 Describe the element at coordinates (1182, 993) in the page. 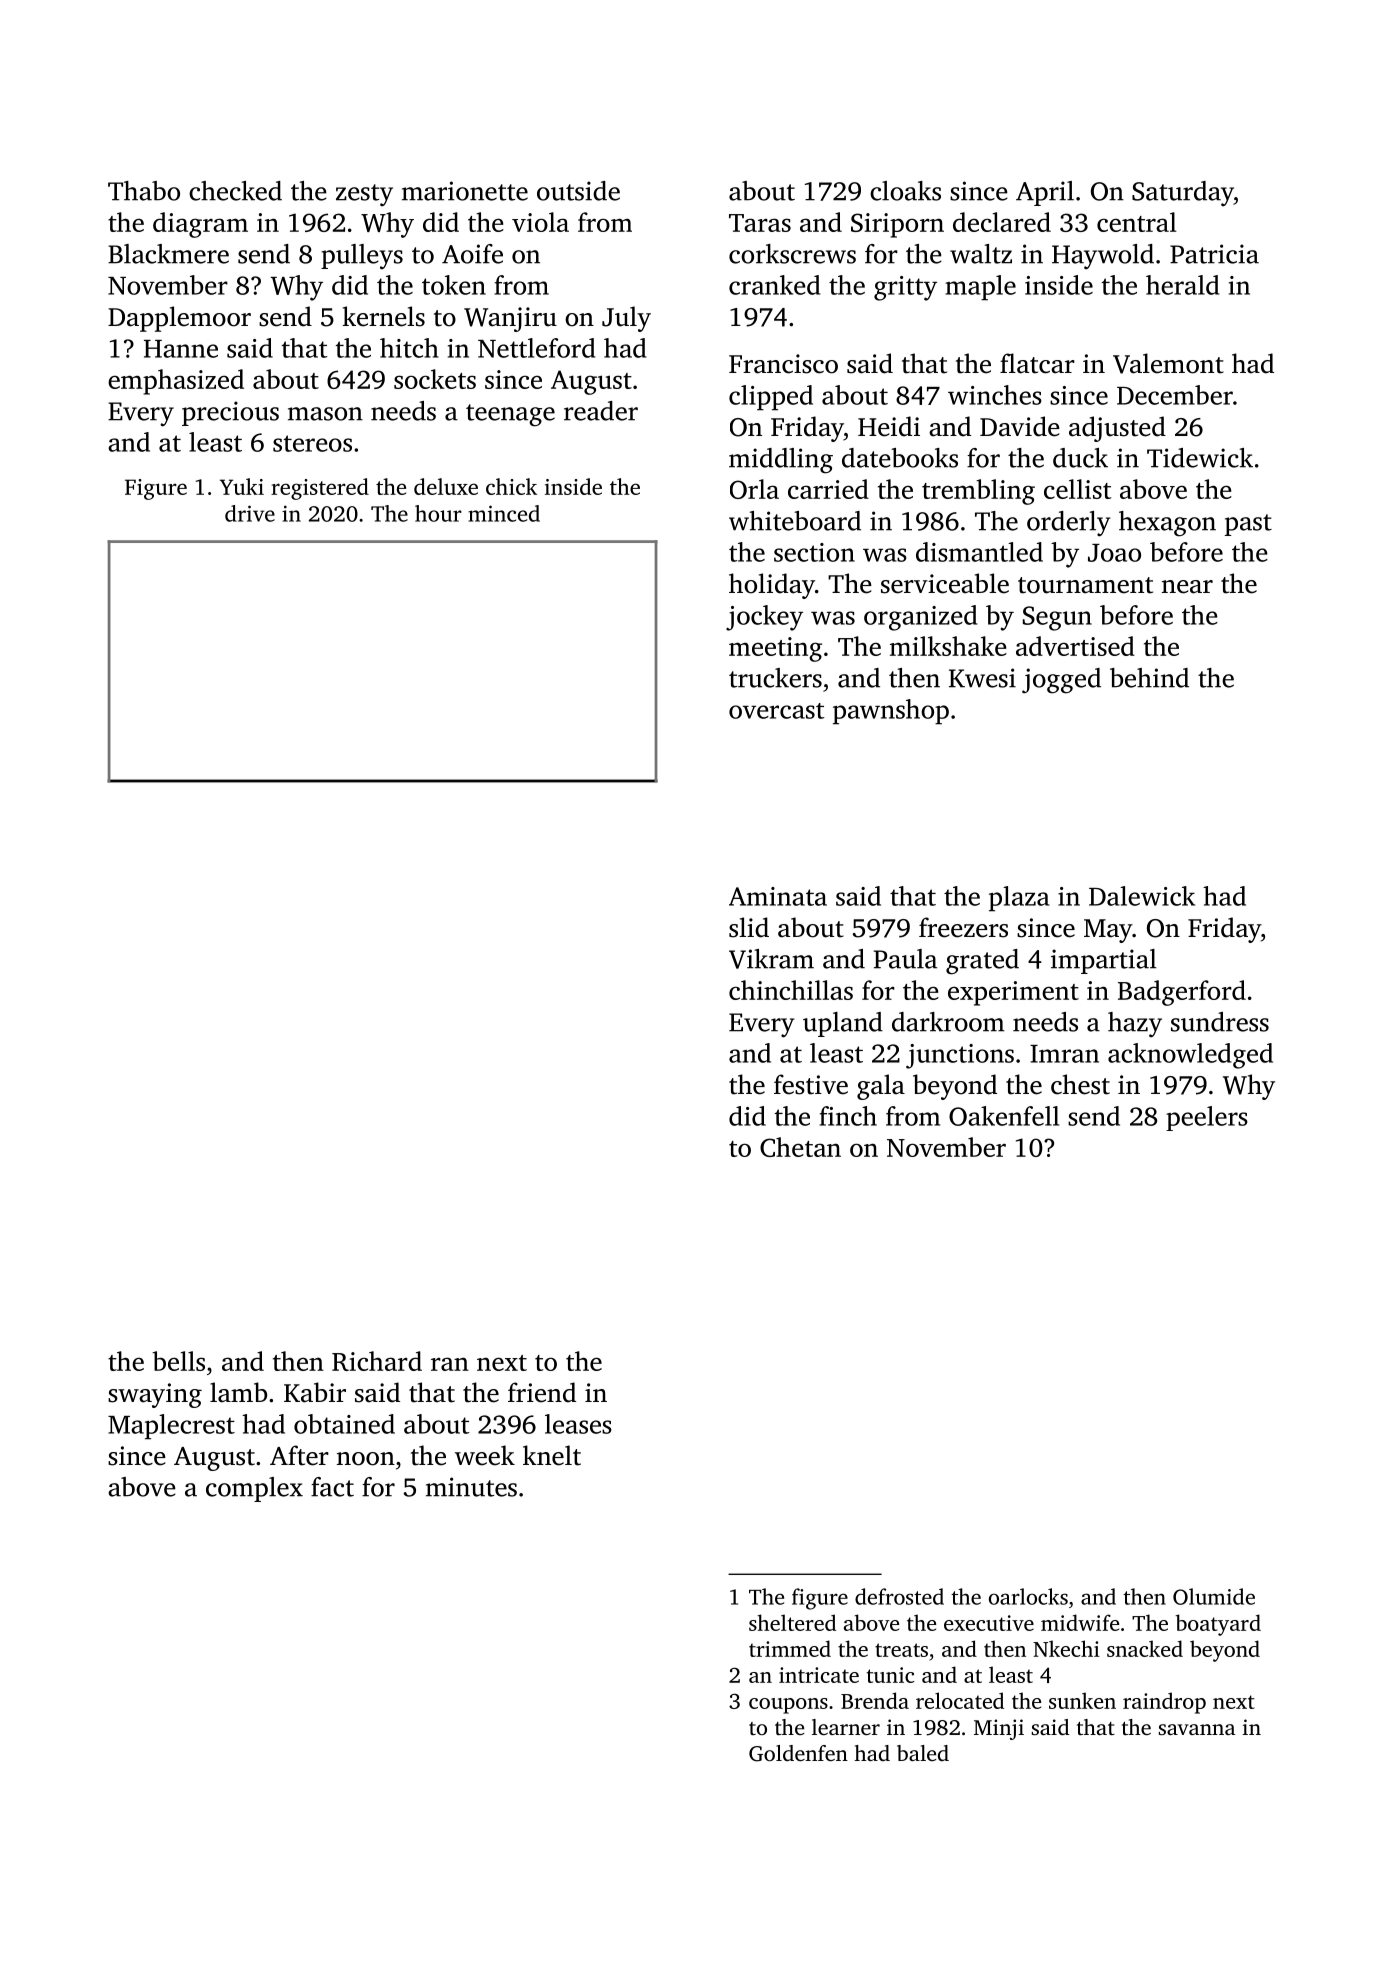

I see `Badgerford` at that location.
